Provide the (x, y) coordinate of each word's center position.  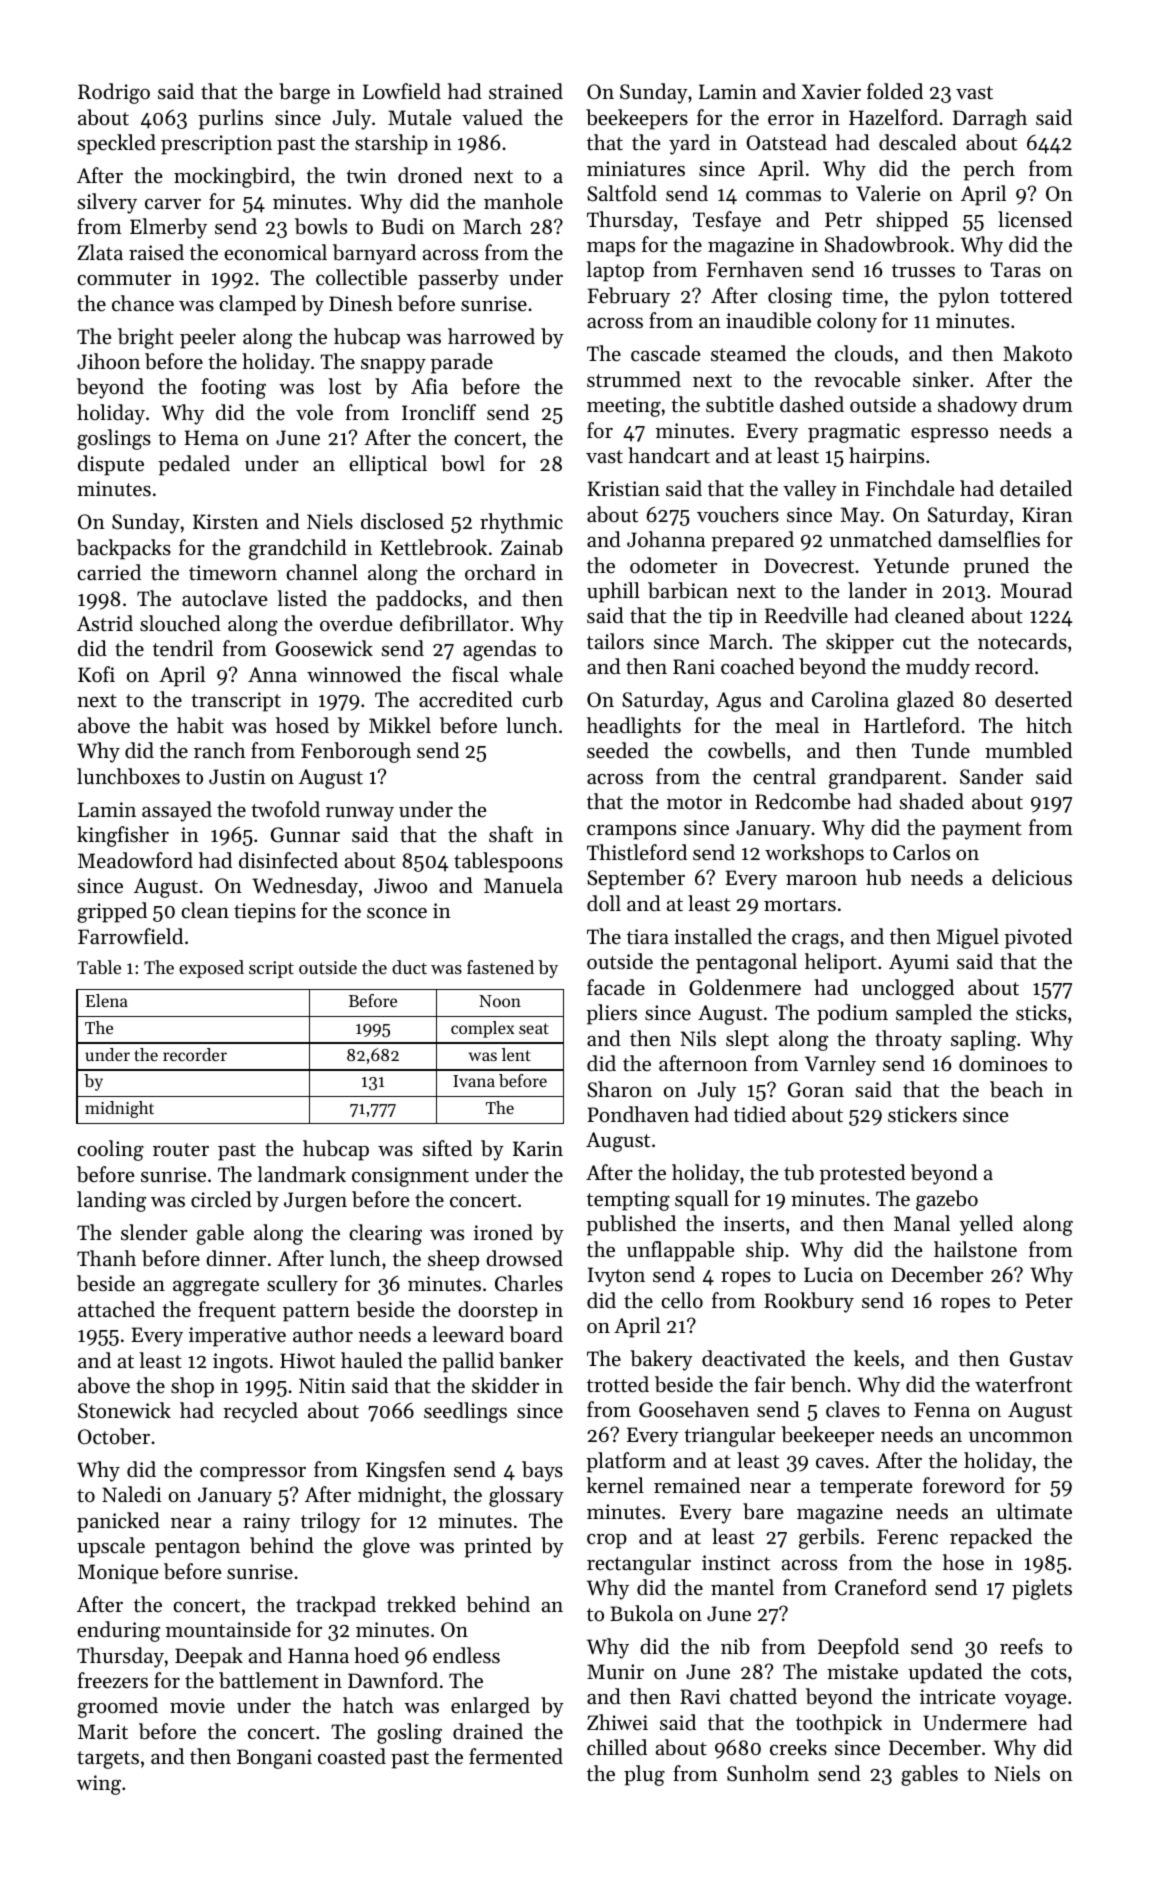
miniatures (636, 169)
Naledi (132, 1494)
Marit (103, 1732)
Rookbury (809, 1302)
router (181, 1150)
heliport (841, 963)
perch (989, 170)
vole (314, 412)
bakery (661, 1360)
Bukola (641, 1613)
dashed (812, 404)
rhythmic (521, 523)
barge (304, 93)
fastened (500, 967)
